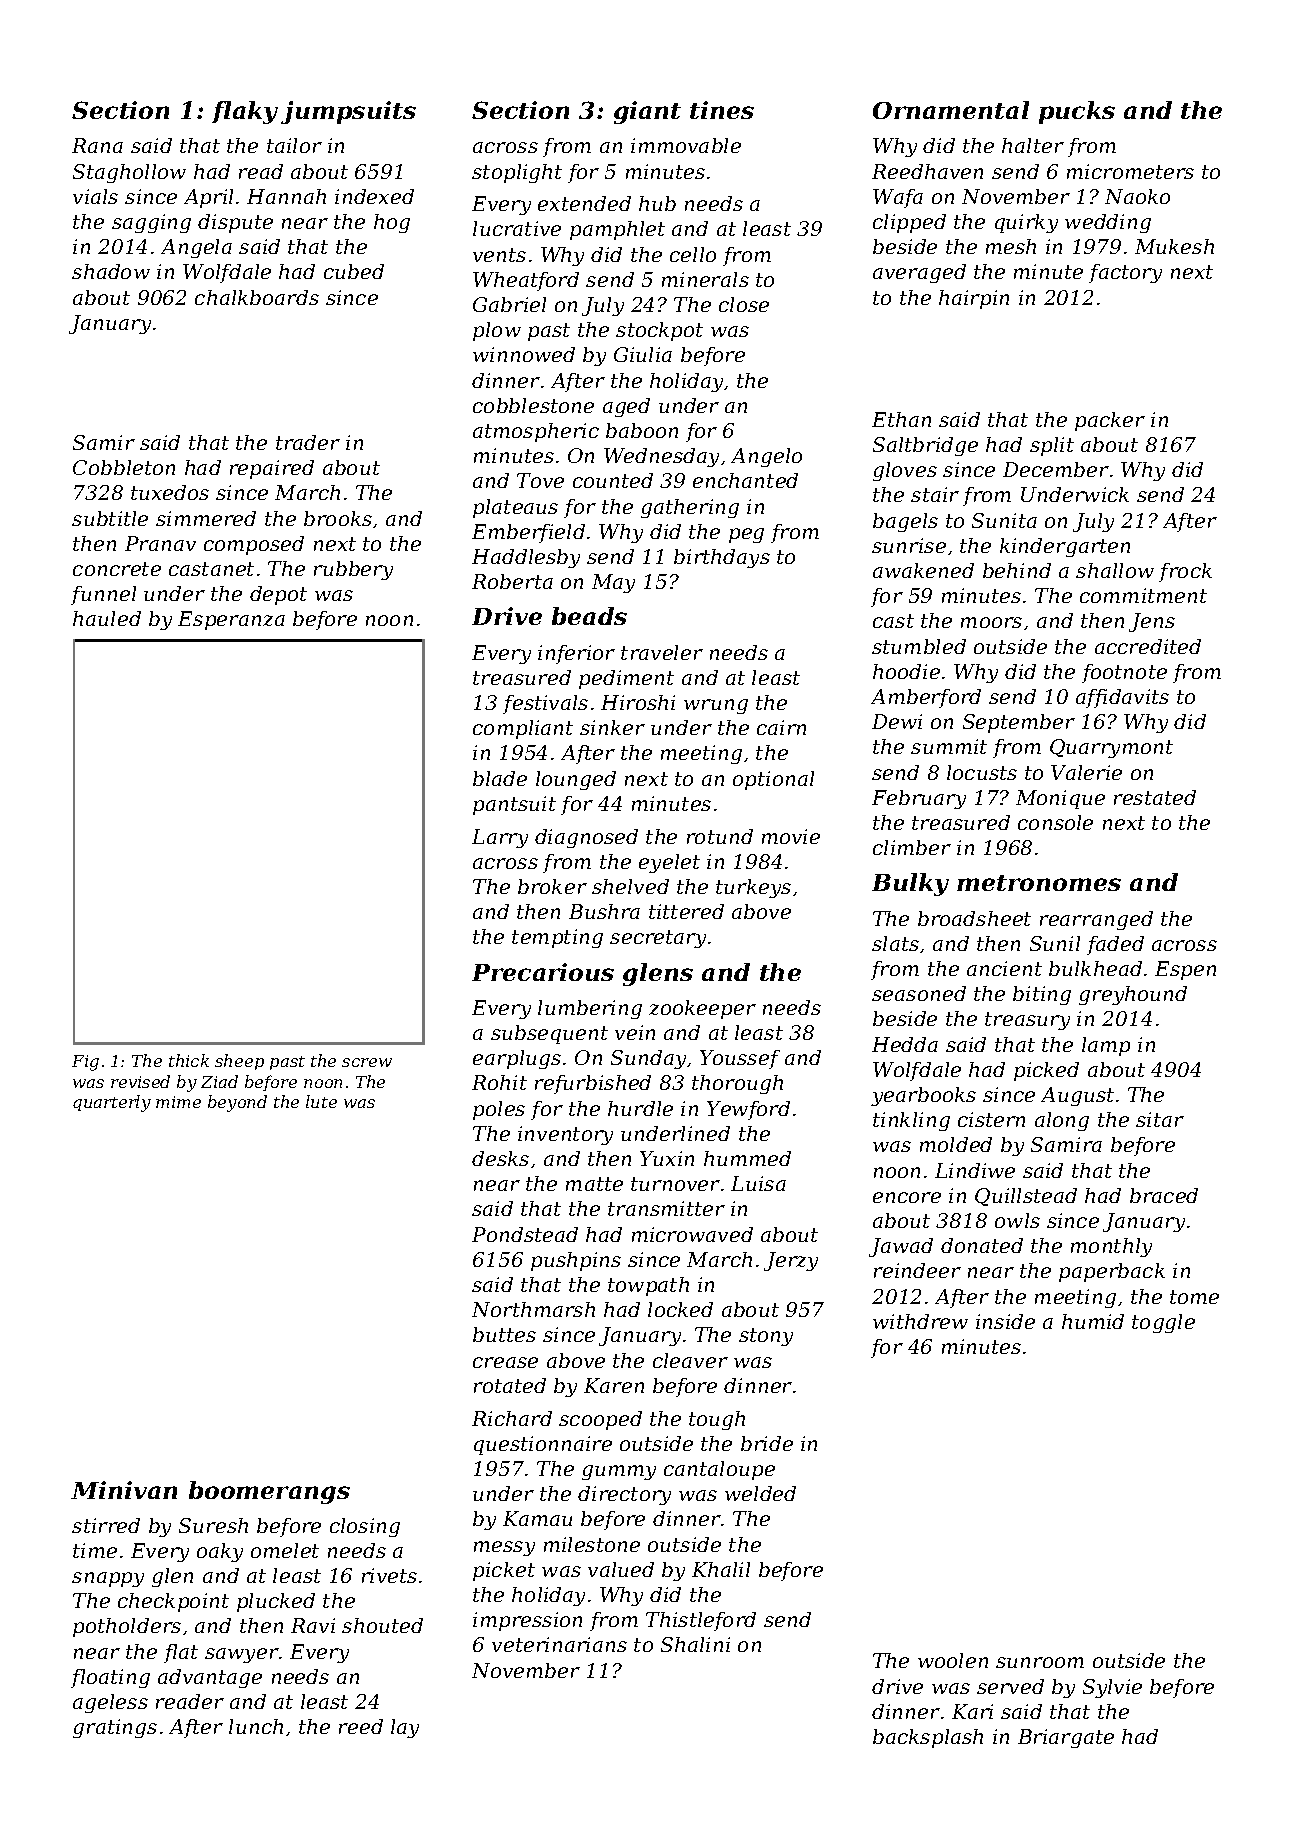  Describe the element at coordinates (500, 838) in the screenshot. I see `Larry` at that location.
